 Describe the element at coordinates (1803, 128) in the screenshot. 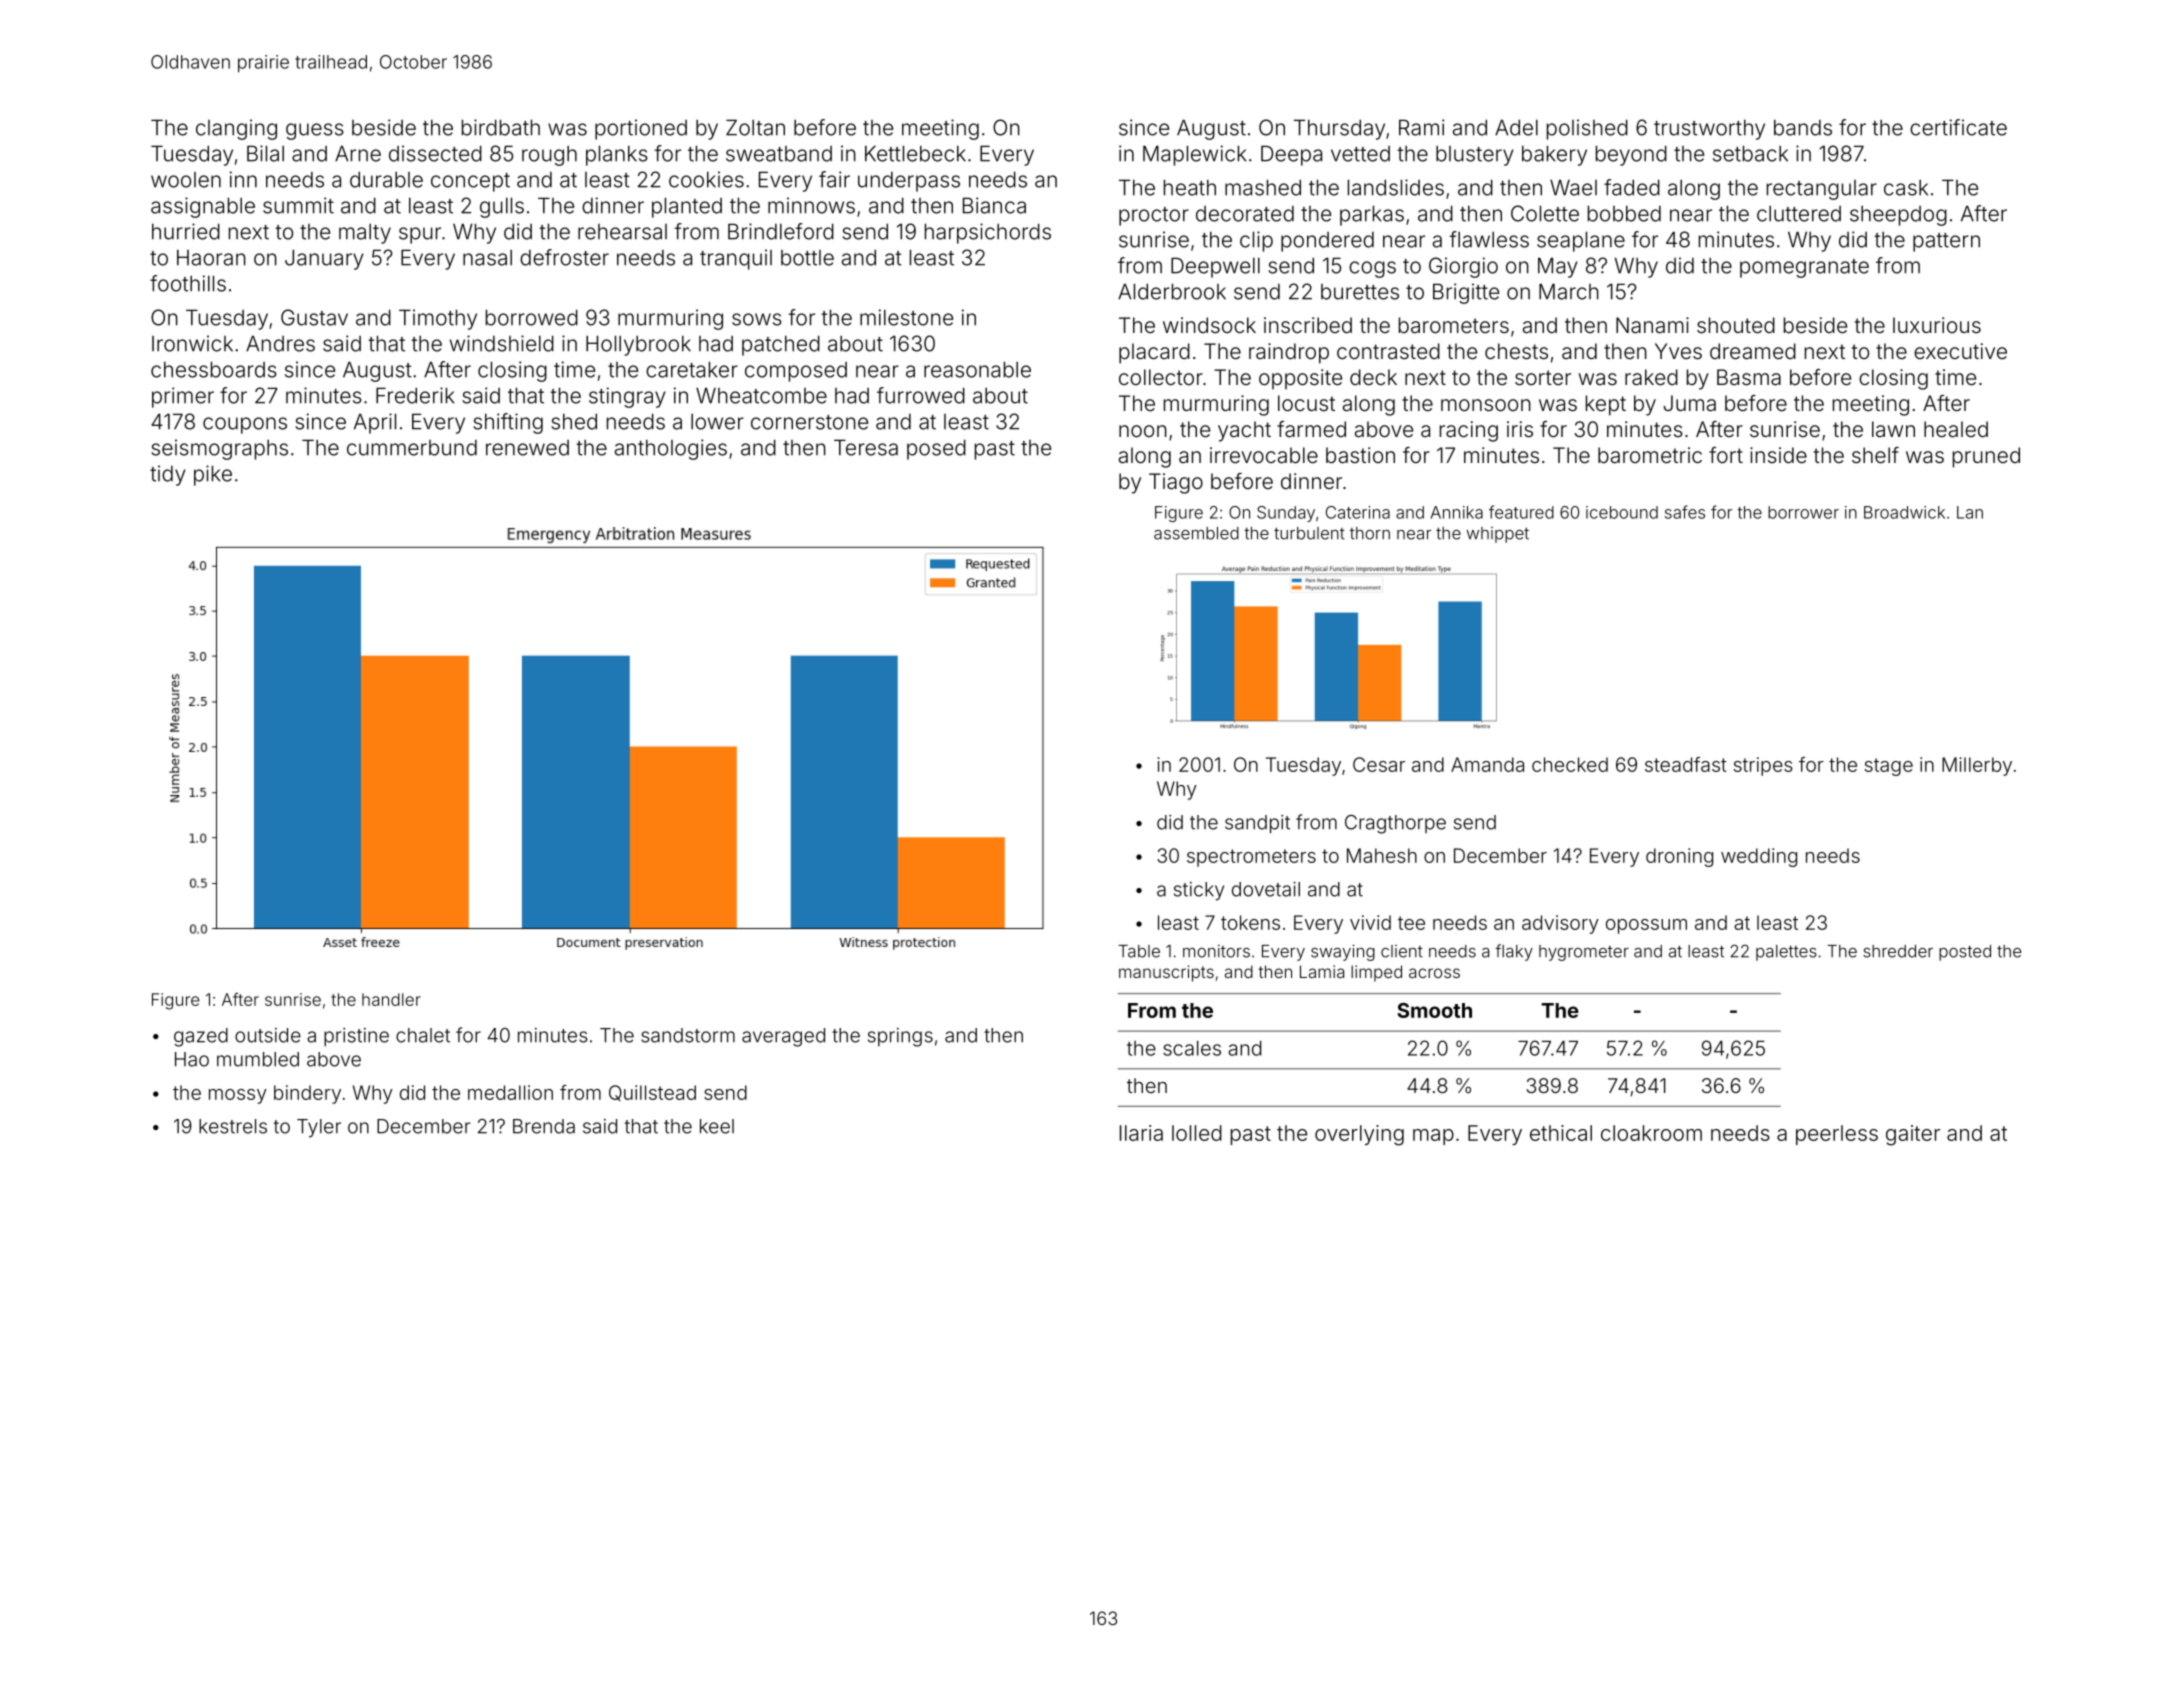

I see `bands` at that location.
